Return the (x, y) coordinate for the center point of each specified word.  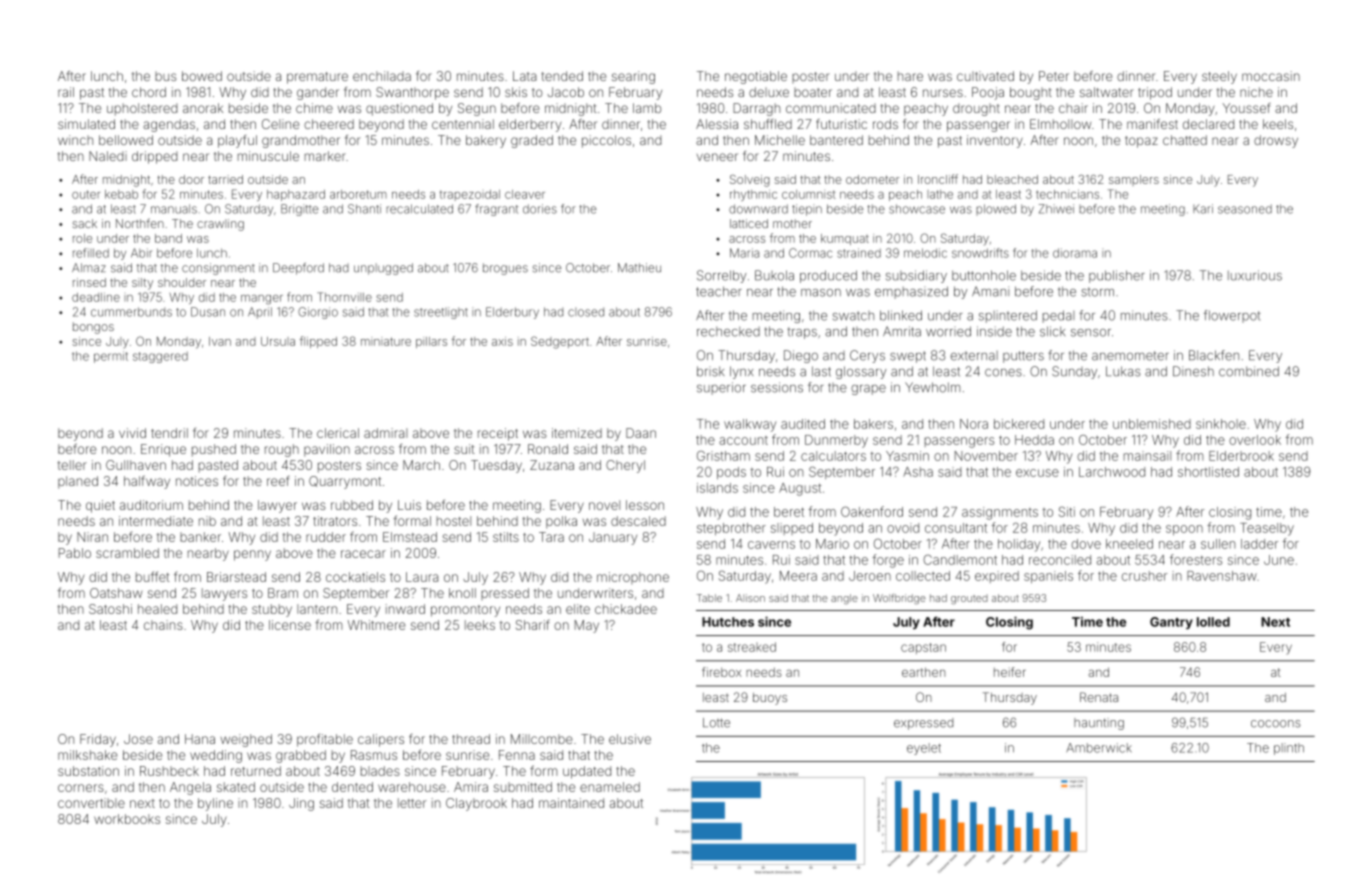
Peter (1054, 76)
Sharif (533, 624)
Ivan (220, 341)
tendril (169, 433)
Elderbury (512, 313)
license (290, 625)
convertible (91, 803)
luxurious (1255, 275)
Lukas (1123, 371)
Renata (1099, 697)
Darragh (756, 109)
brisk (710, 371)
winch (75, 140)
